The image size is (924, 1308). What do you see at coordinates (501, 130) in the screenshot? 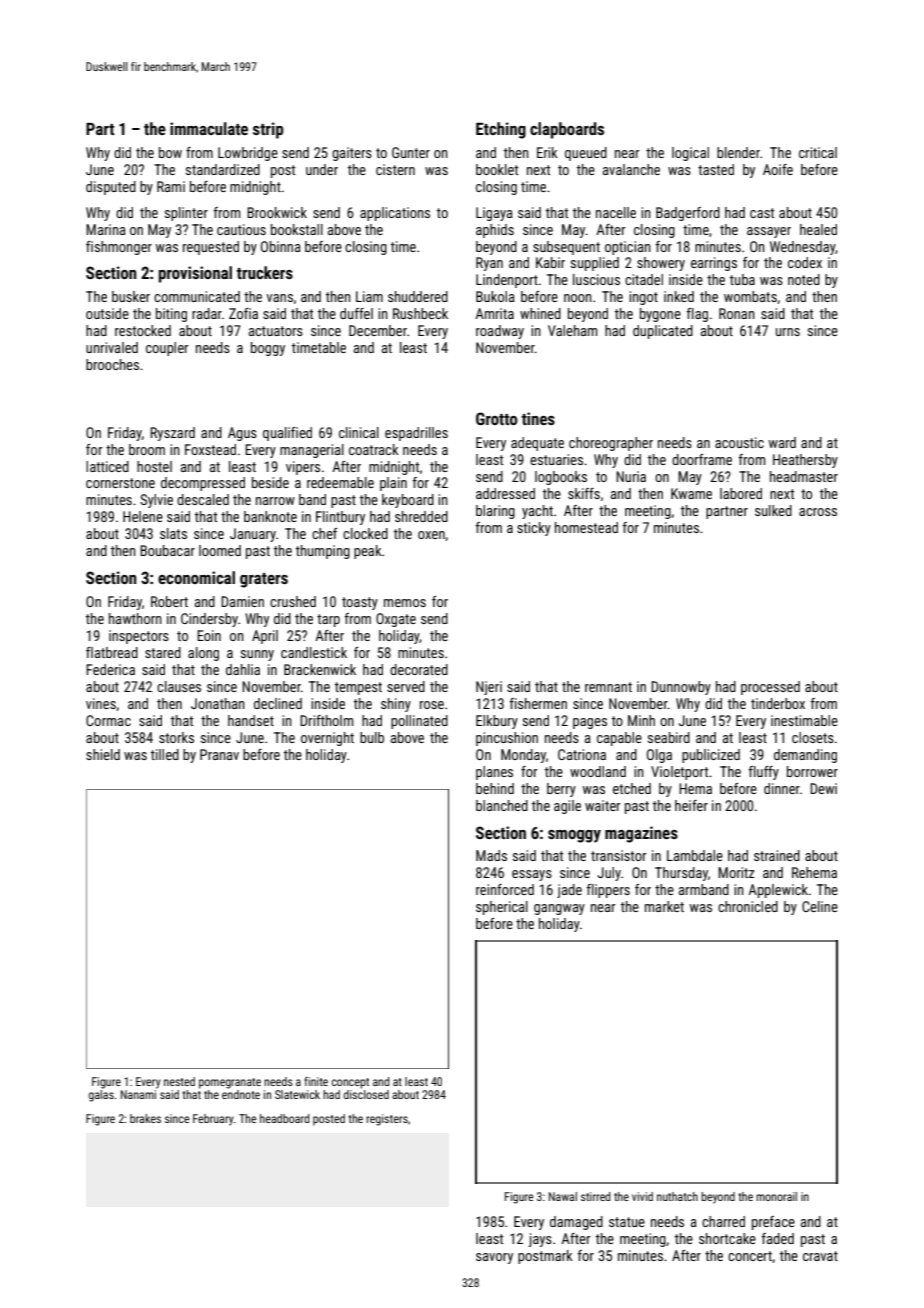
I see `Etching` at bounding box center [501, 130].
